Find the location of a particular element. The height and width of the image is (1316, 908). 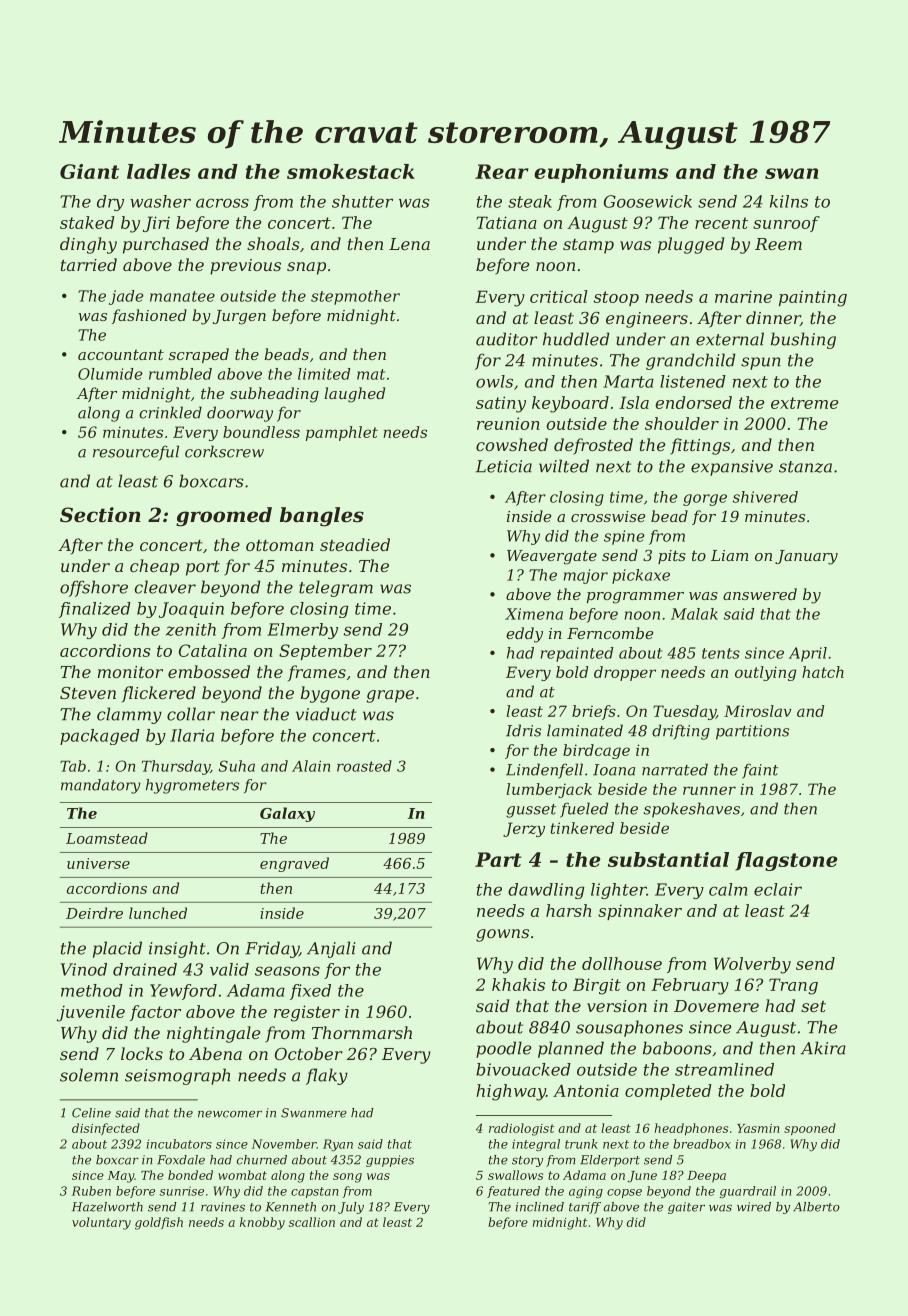

Ilaria is located at coordinates (192, 735).
